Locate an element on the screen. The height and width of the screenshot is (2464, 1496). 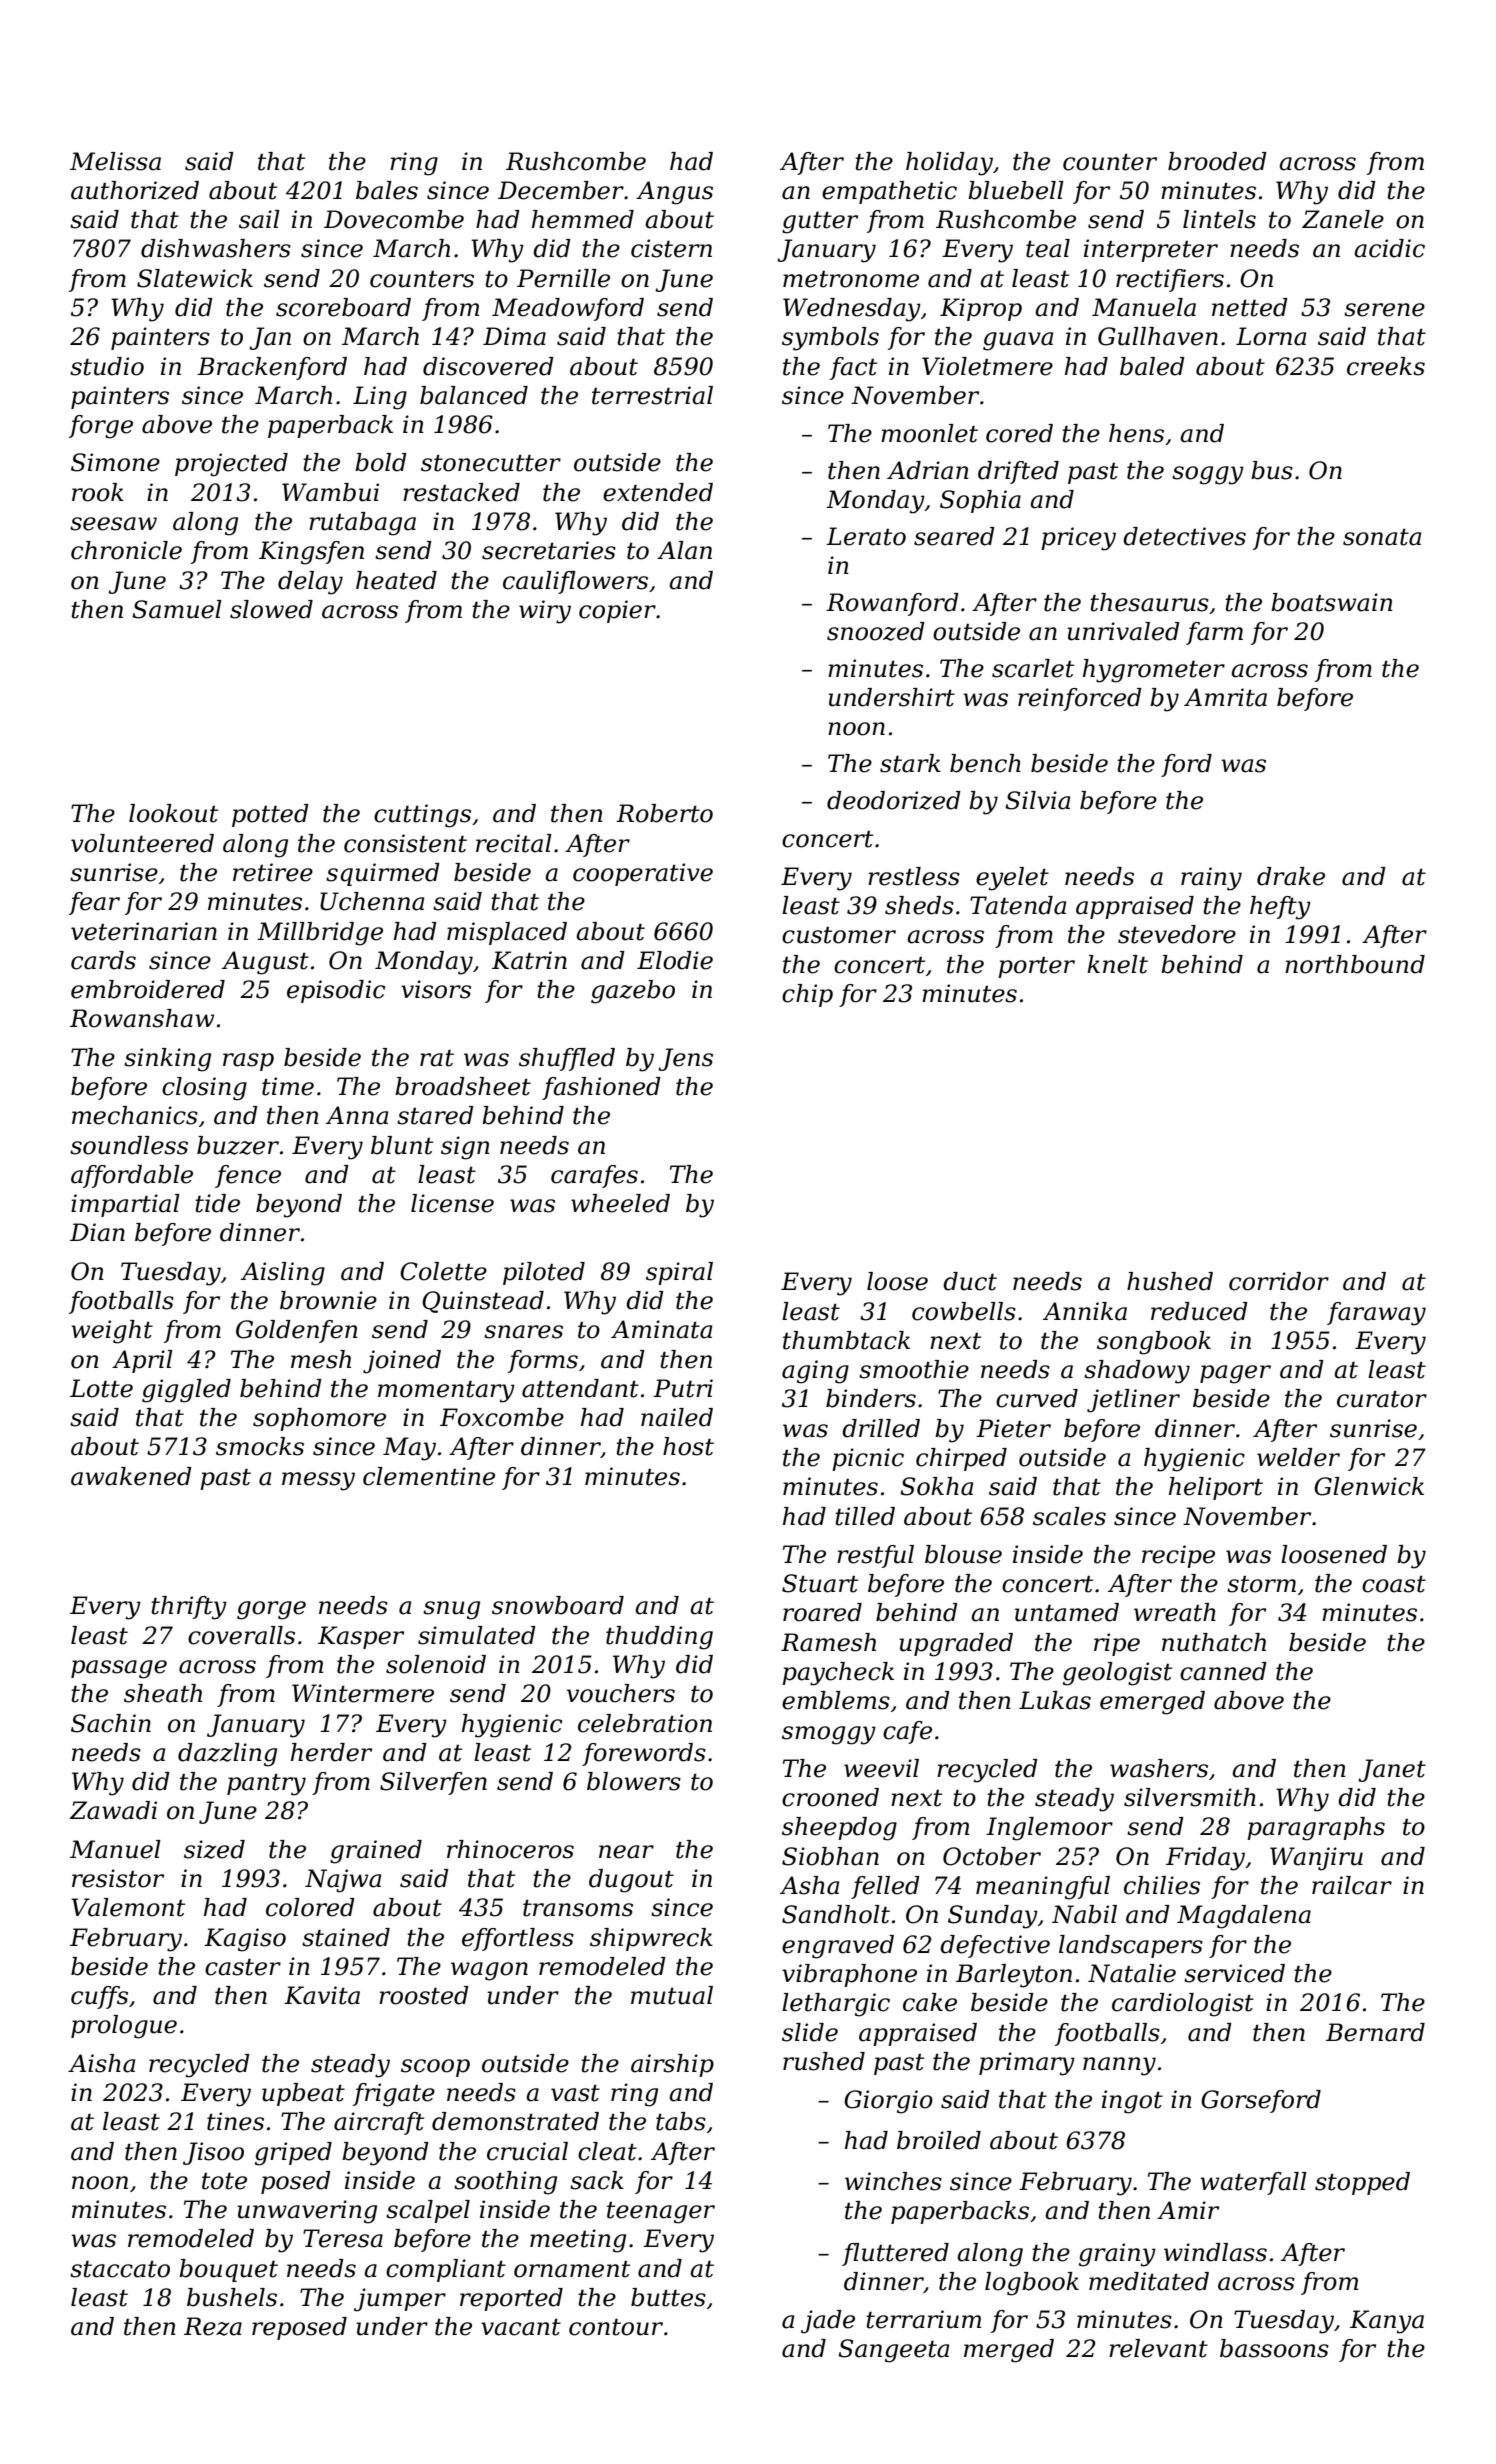
cistern is located at coordinates (671, 248).
